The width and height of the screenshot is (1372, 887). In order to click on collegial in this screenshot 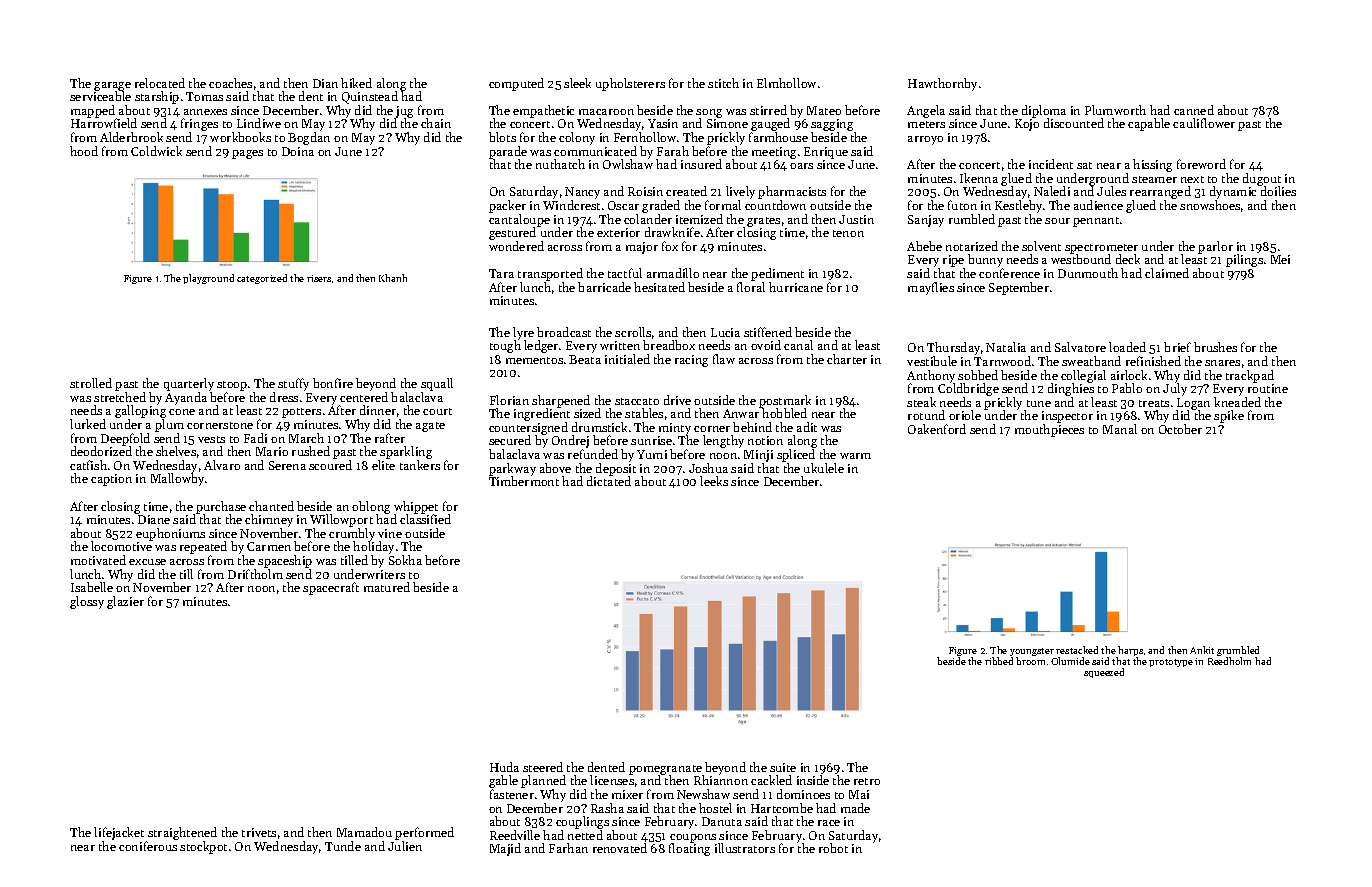, I will do `click(1083, 377)`.
